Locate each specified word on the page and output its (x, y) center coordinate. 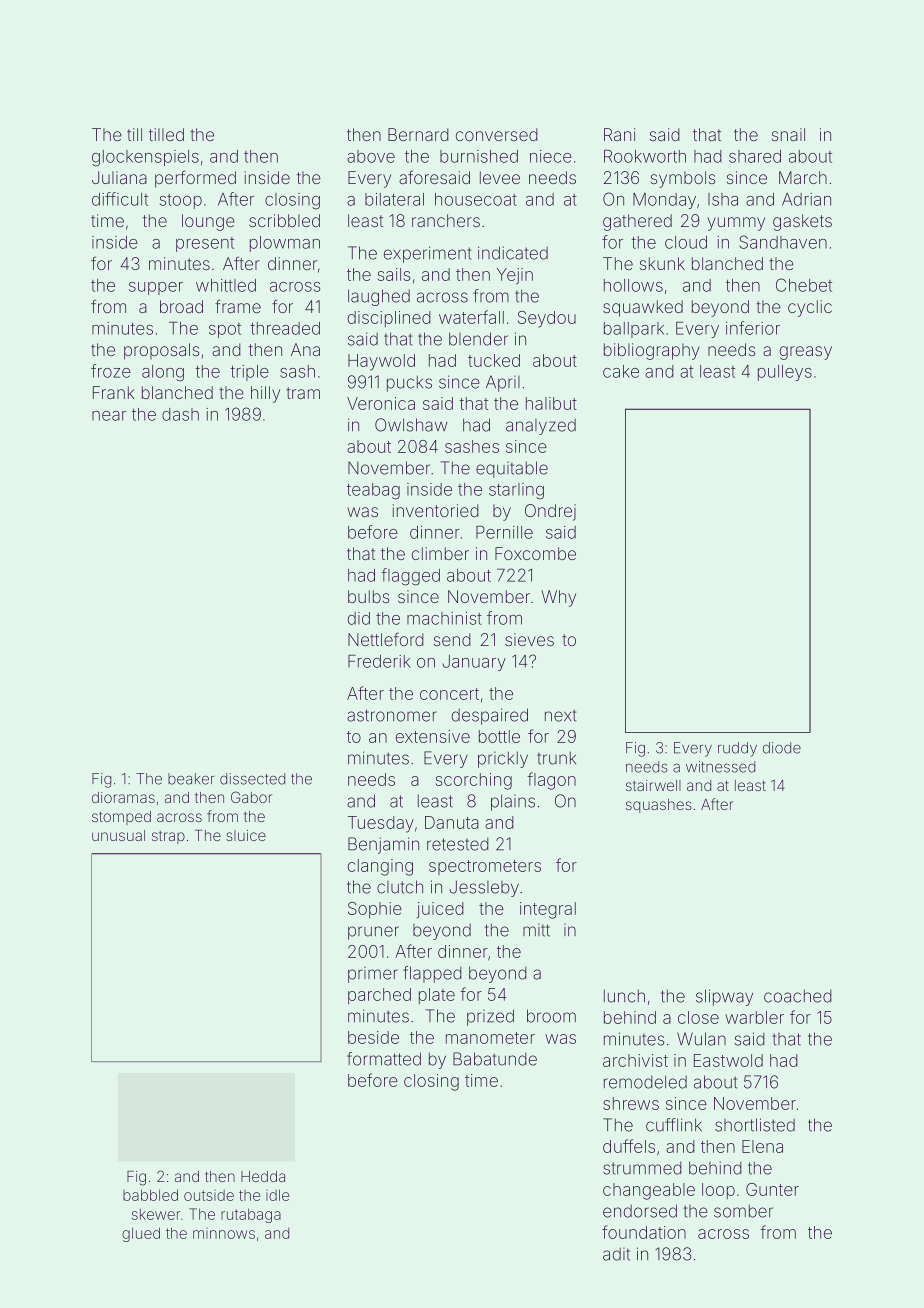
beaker (191, 779)
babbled (150, 1195)
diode (782, 748)
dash (180, 414)
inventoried (436, 510)
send (452, 639)
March (803, 177)
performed (195, 179)
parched (379, 996)
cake (621, 371)
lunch (624, 996)
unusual (118, 835)
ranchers (446, 220)
